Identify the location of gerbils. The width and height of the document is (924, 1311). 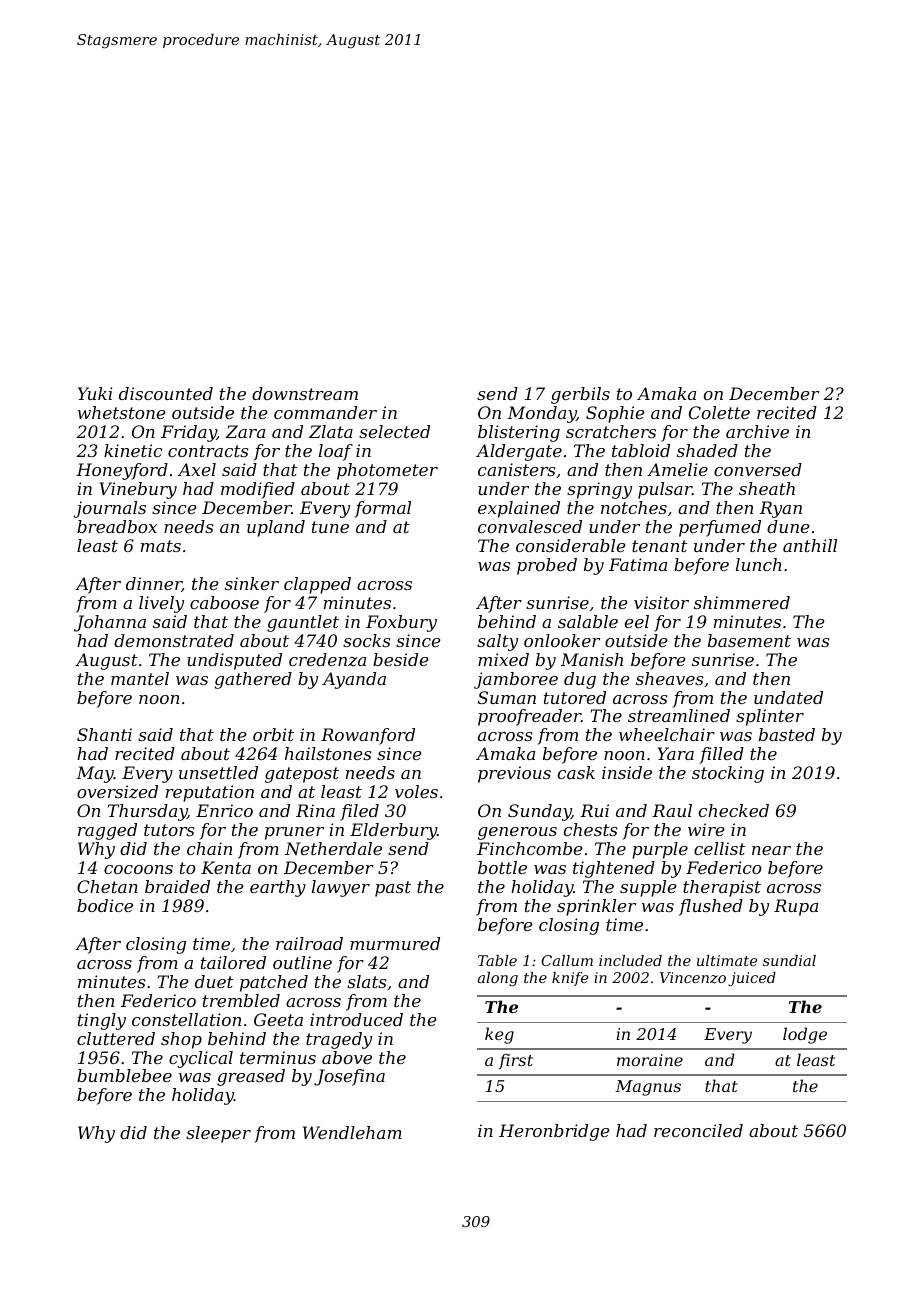
(580, 395).
